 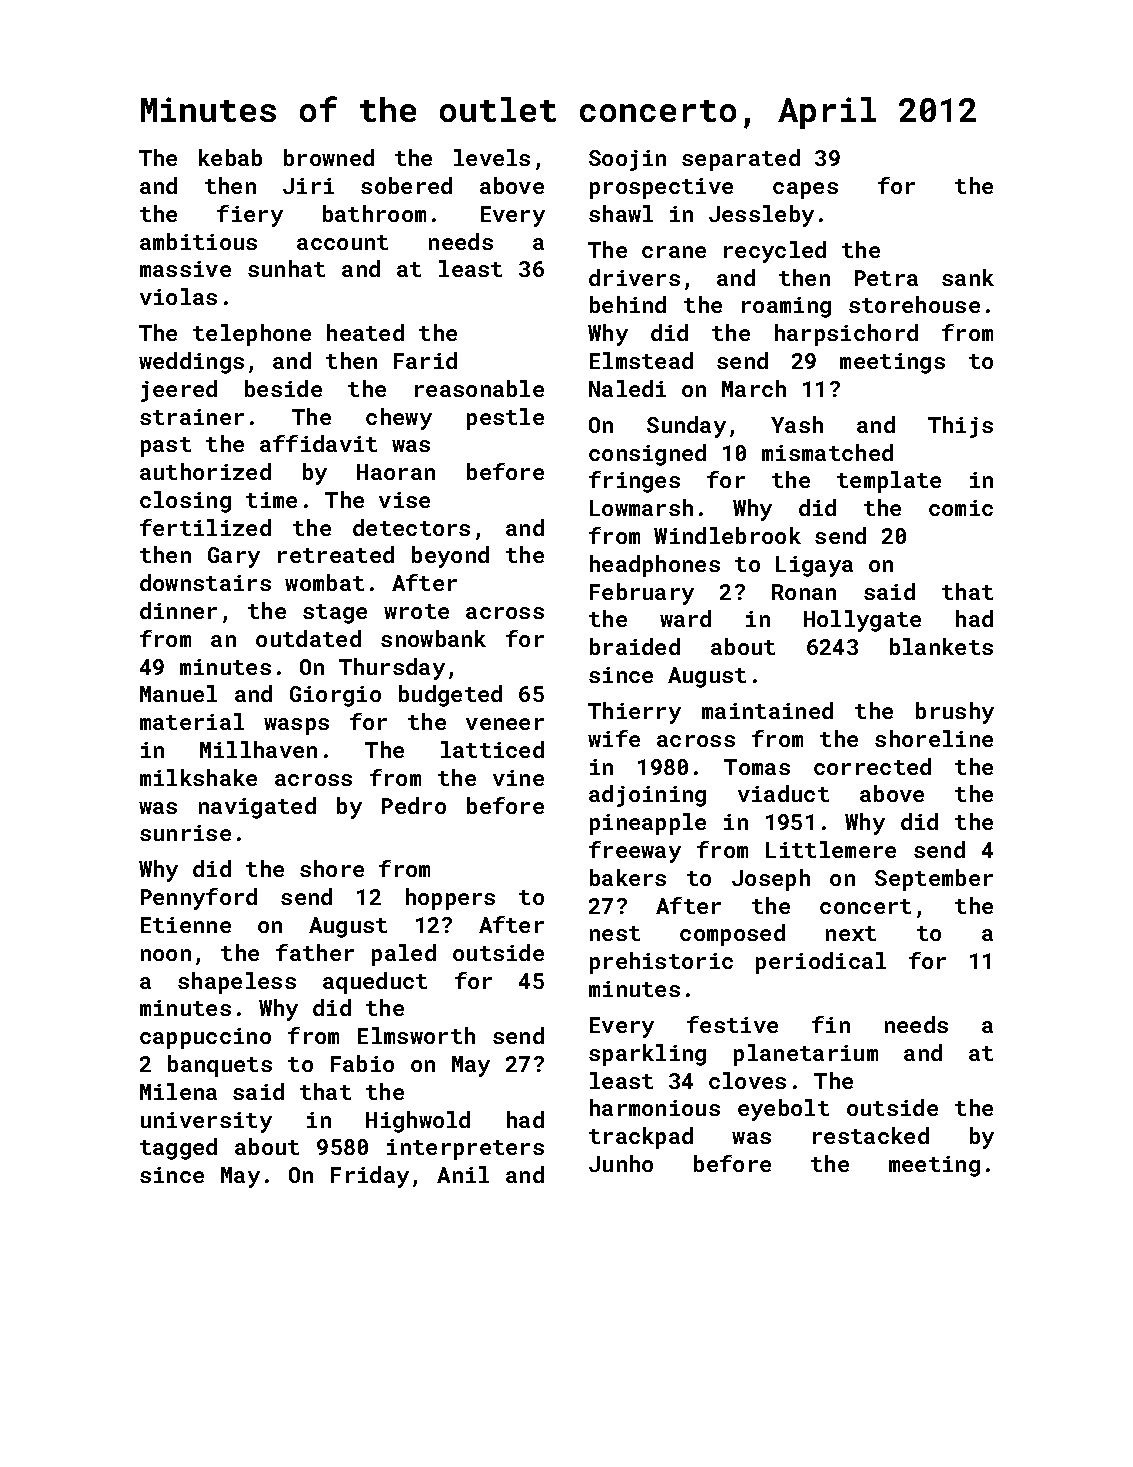 I want to click on adjoining, so click(x=647, y=796).
